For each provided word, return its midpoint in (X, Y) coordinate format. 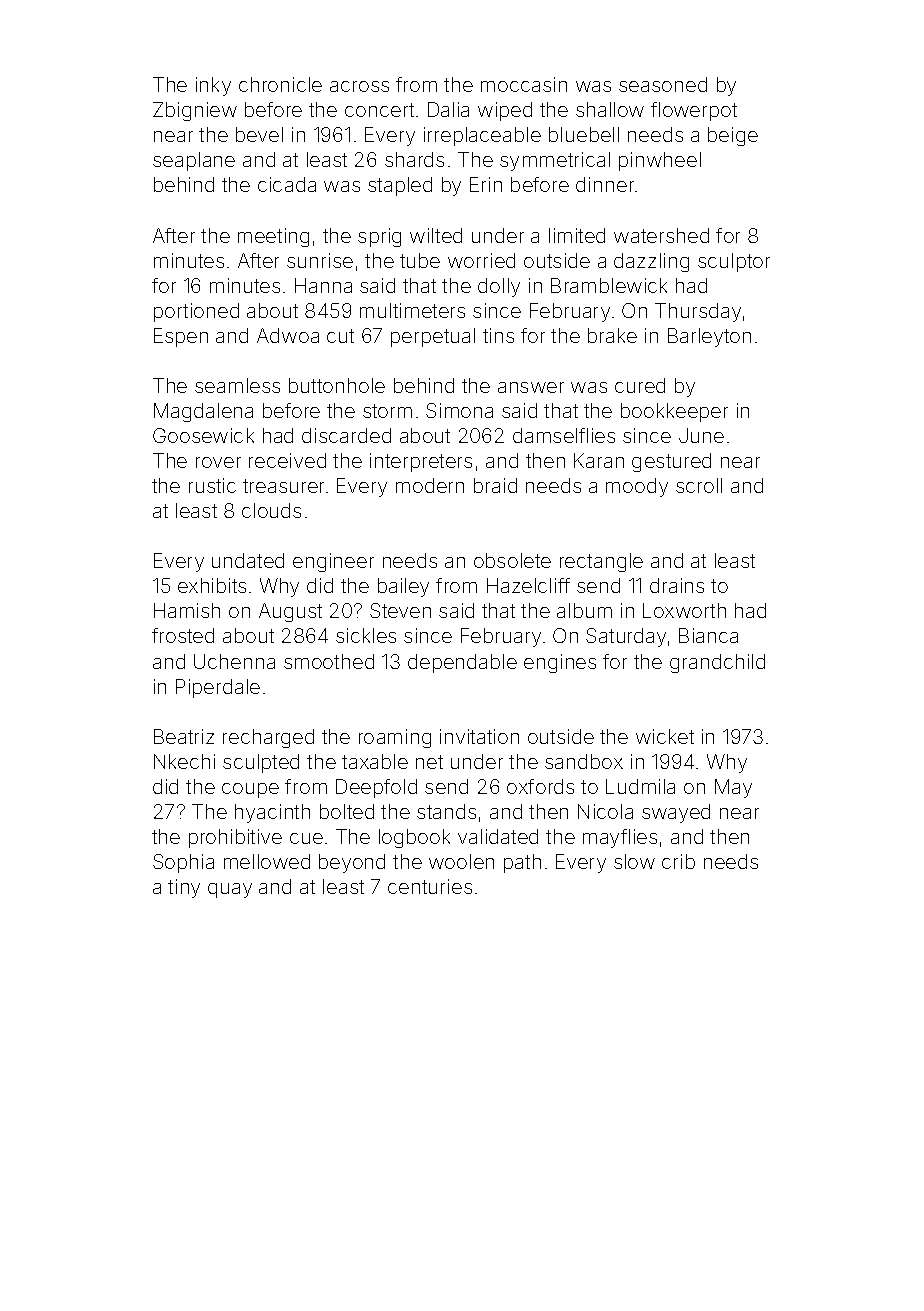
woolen (461, 861)
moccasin (524, 84)
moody (637, 487)
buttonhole (337, 385)
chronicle (280, 84)
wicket (665, 736)
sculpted (261, 763)
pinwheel (660, 161)
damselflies (564, 435)
